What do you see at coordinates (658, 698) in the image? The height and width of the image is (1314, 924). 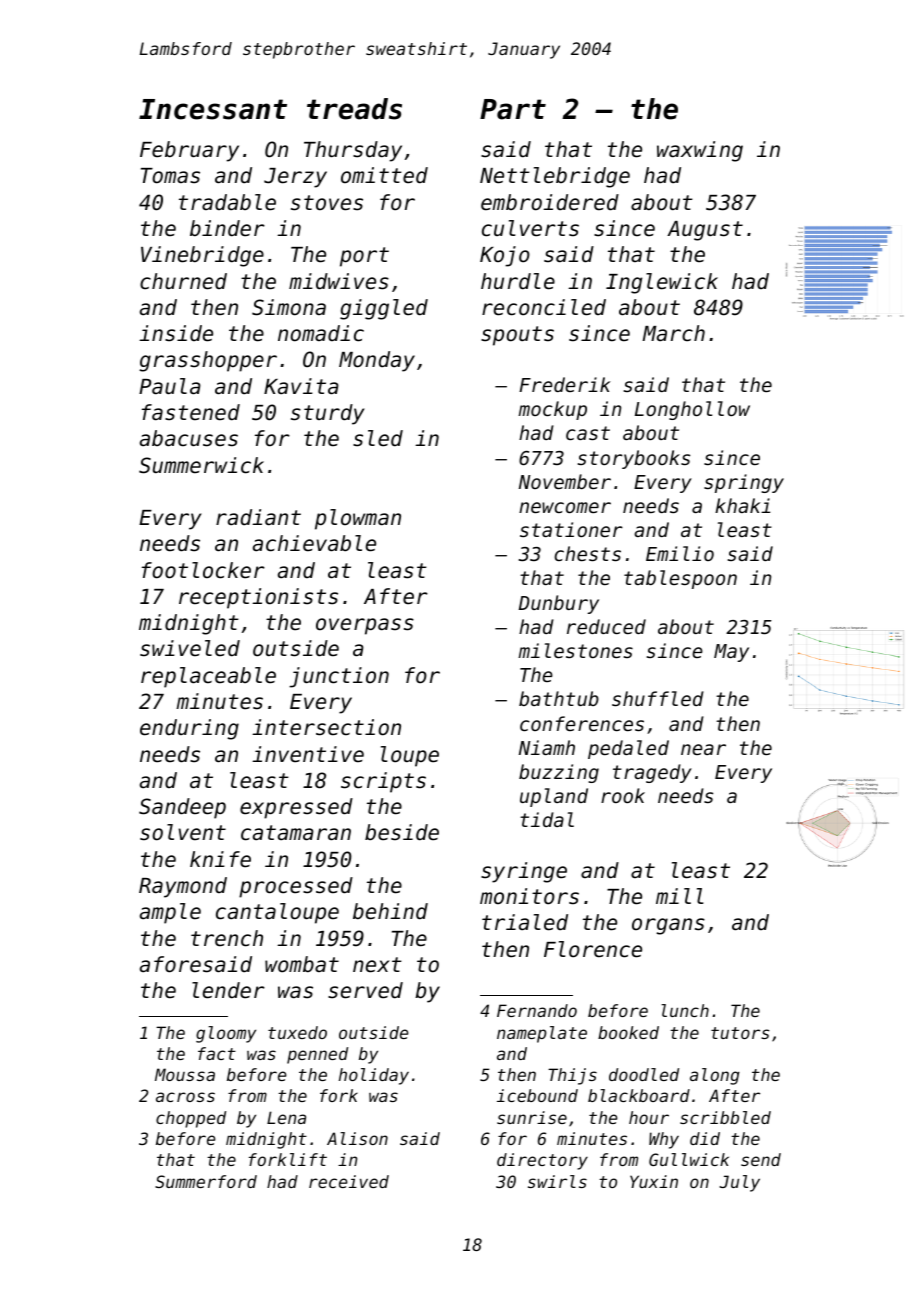 I see `shuffled` at bounding box center [658, 698].
